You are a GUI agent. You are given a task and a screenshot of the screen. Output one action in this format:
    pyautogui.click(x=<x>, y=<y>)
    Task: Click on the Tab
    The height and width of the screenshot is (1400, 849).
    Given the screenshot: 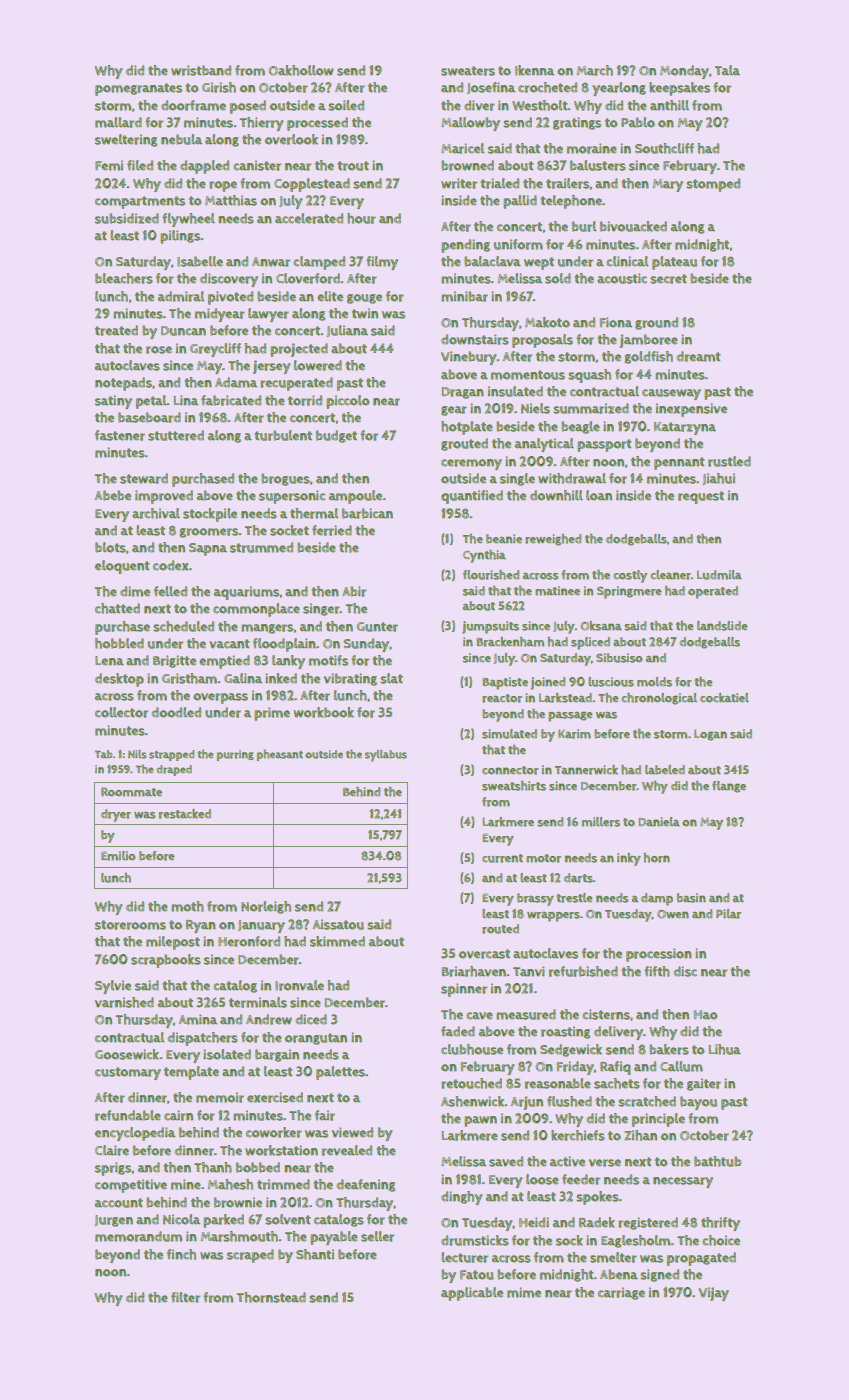 What is the action you would take?
    pyautogui.click(x=103, y=754)
